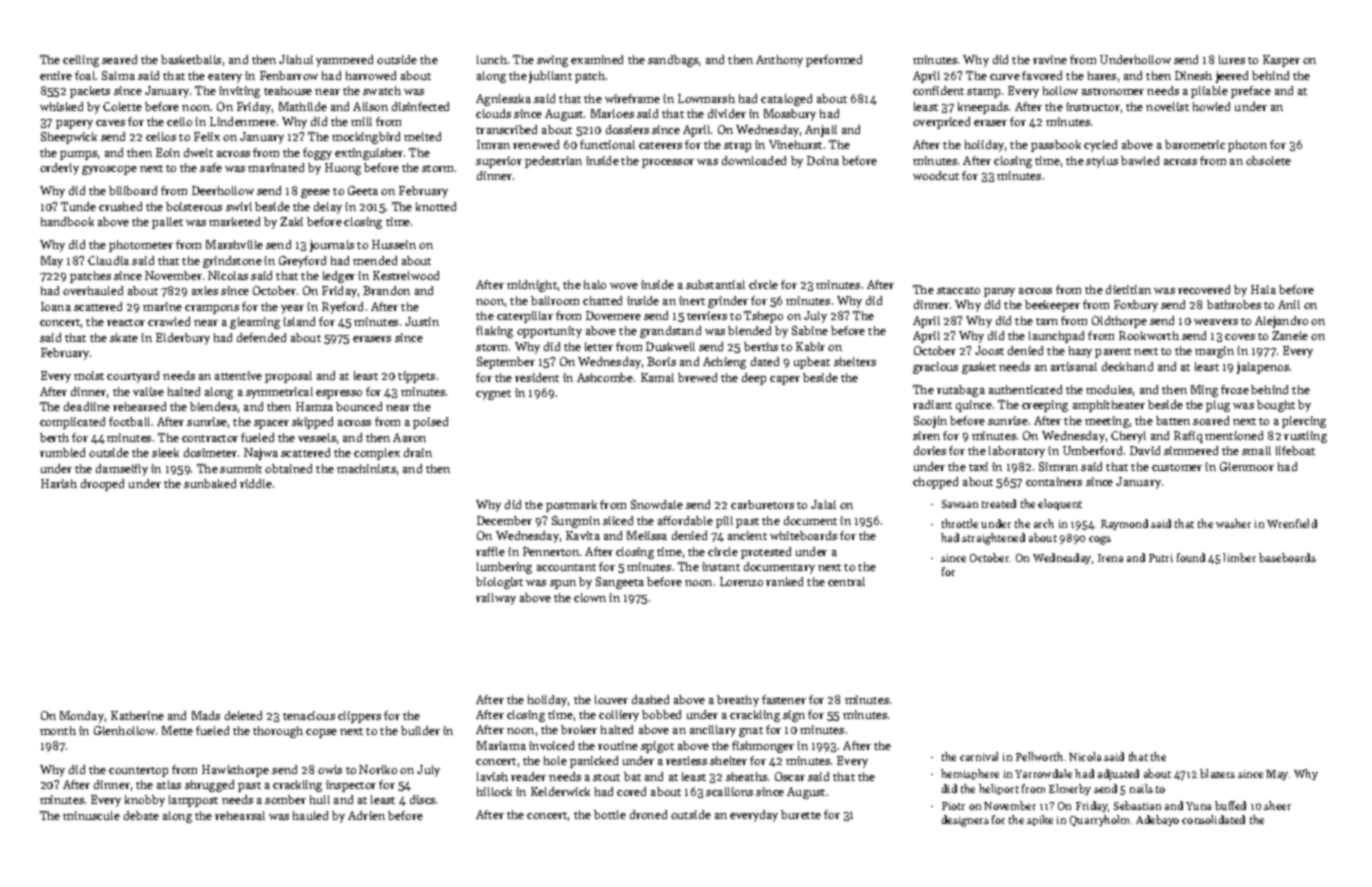  Describe the element at coordinates (1281, 61) in the page. I see `Kasper` at that location.
